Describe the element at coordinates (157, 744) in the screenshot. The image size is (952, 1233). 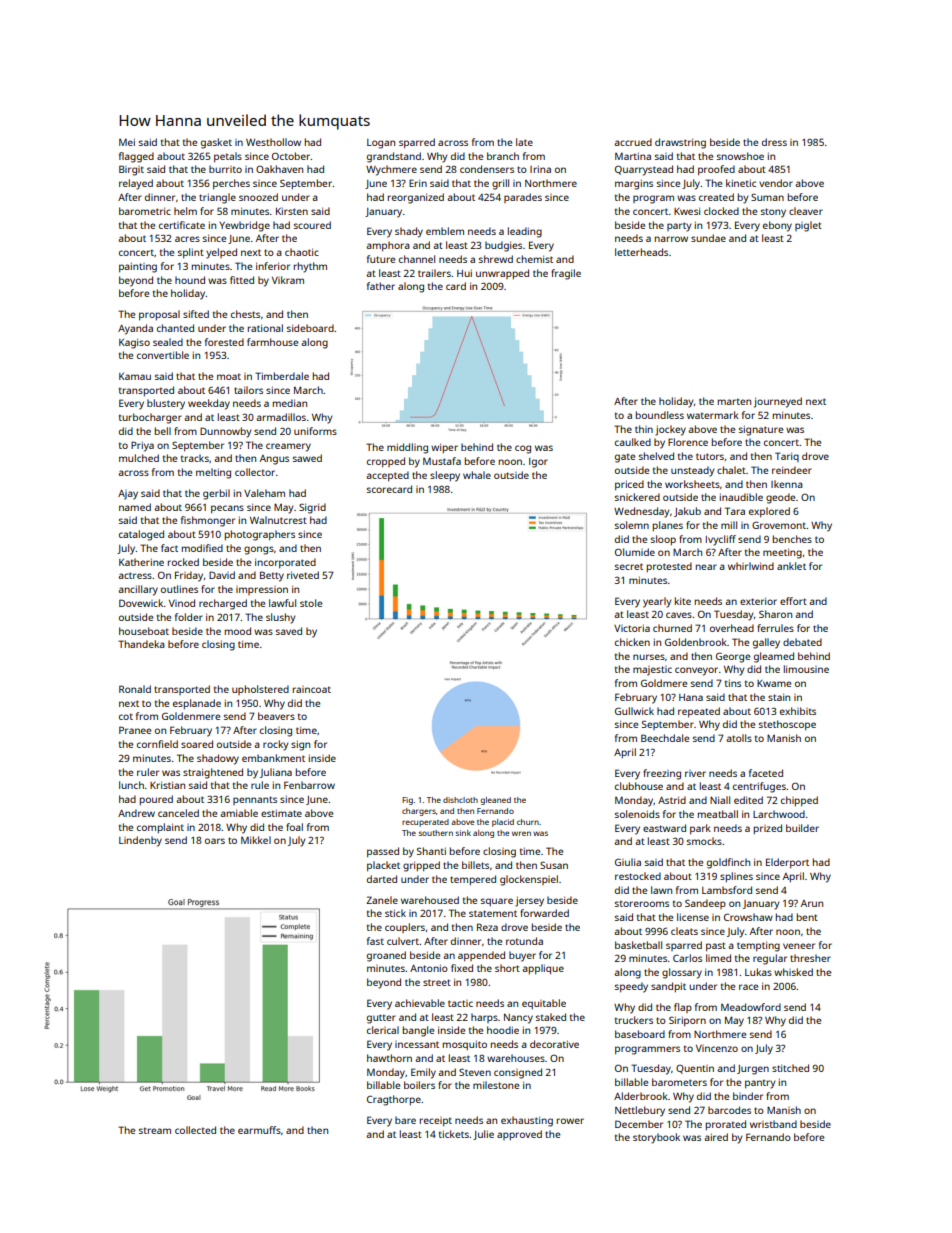
I see `cornfield` at that location.
